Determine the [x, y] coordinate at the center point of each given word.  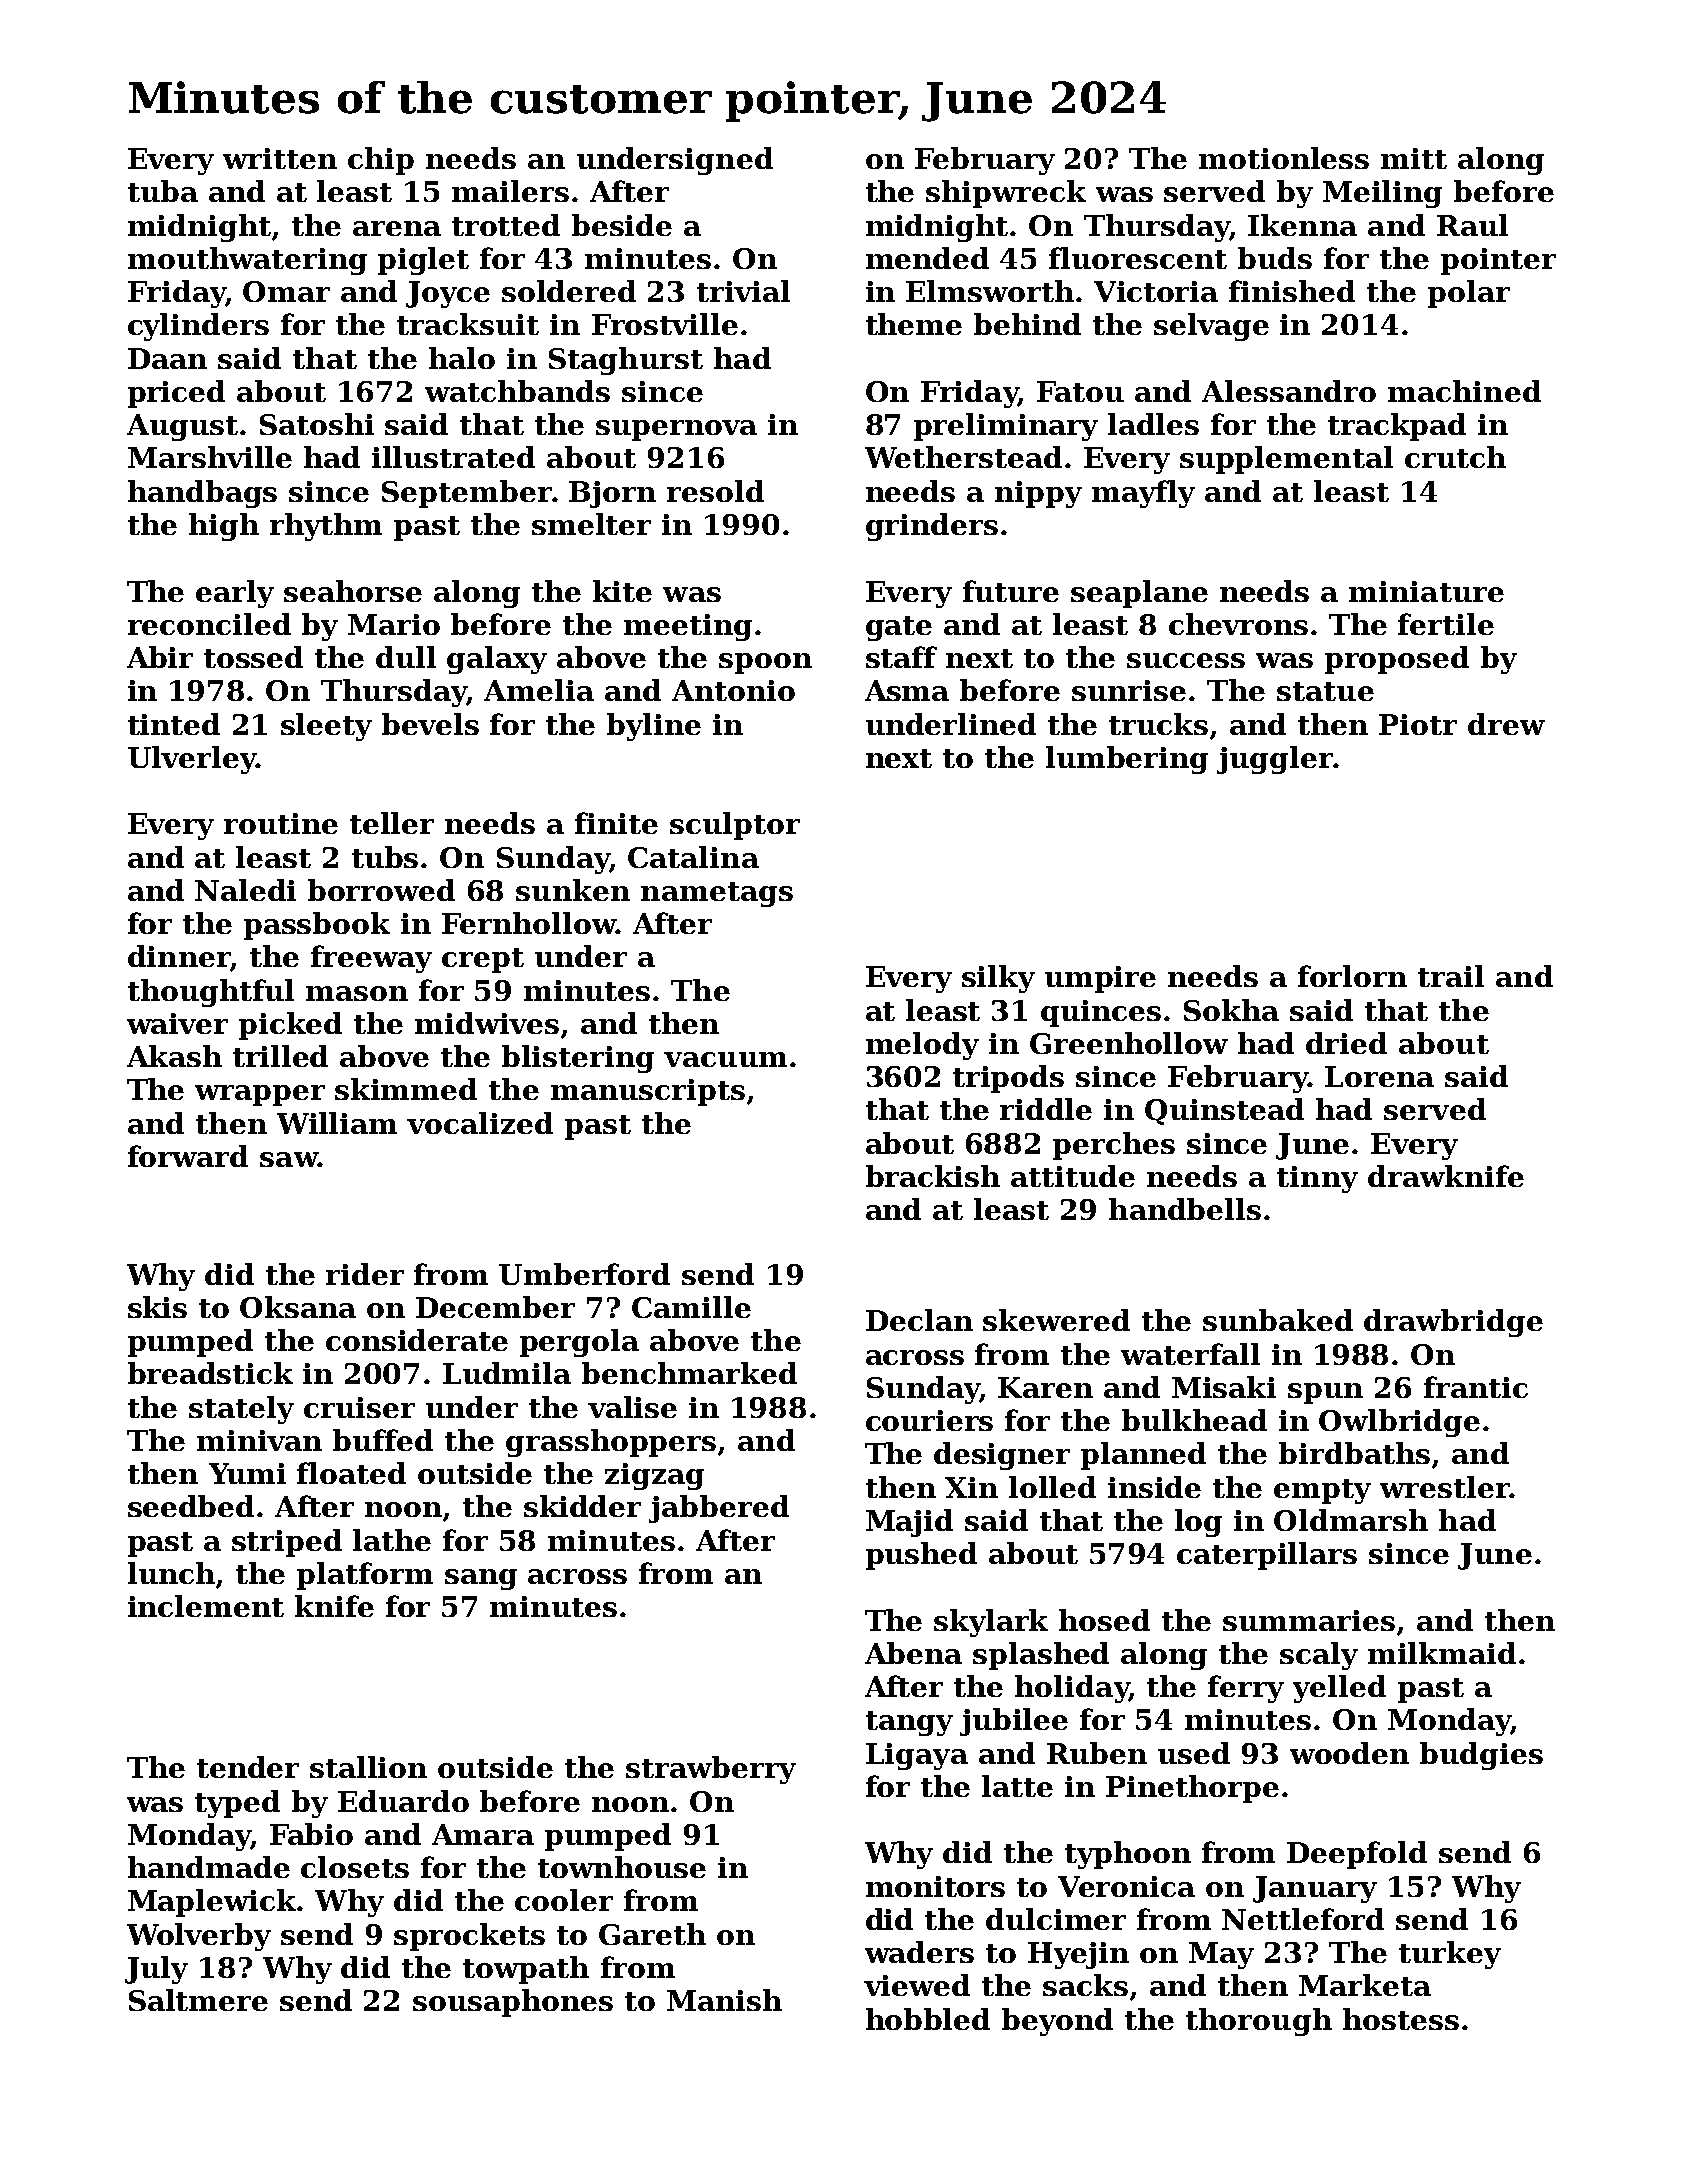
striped [287, 1543]
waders [919, 1952]
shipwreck [1006, 194]
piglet [423, 261]
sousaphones [513, 2003]
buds [1275, 258]
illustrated [453, 457]
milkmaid [1442, 1653]
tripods [1008, 1079]
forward [188, 1156]
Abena [913, 1653]
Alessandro [1289, 391]
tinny [1317, 1179]
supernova [676, 430]
